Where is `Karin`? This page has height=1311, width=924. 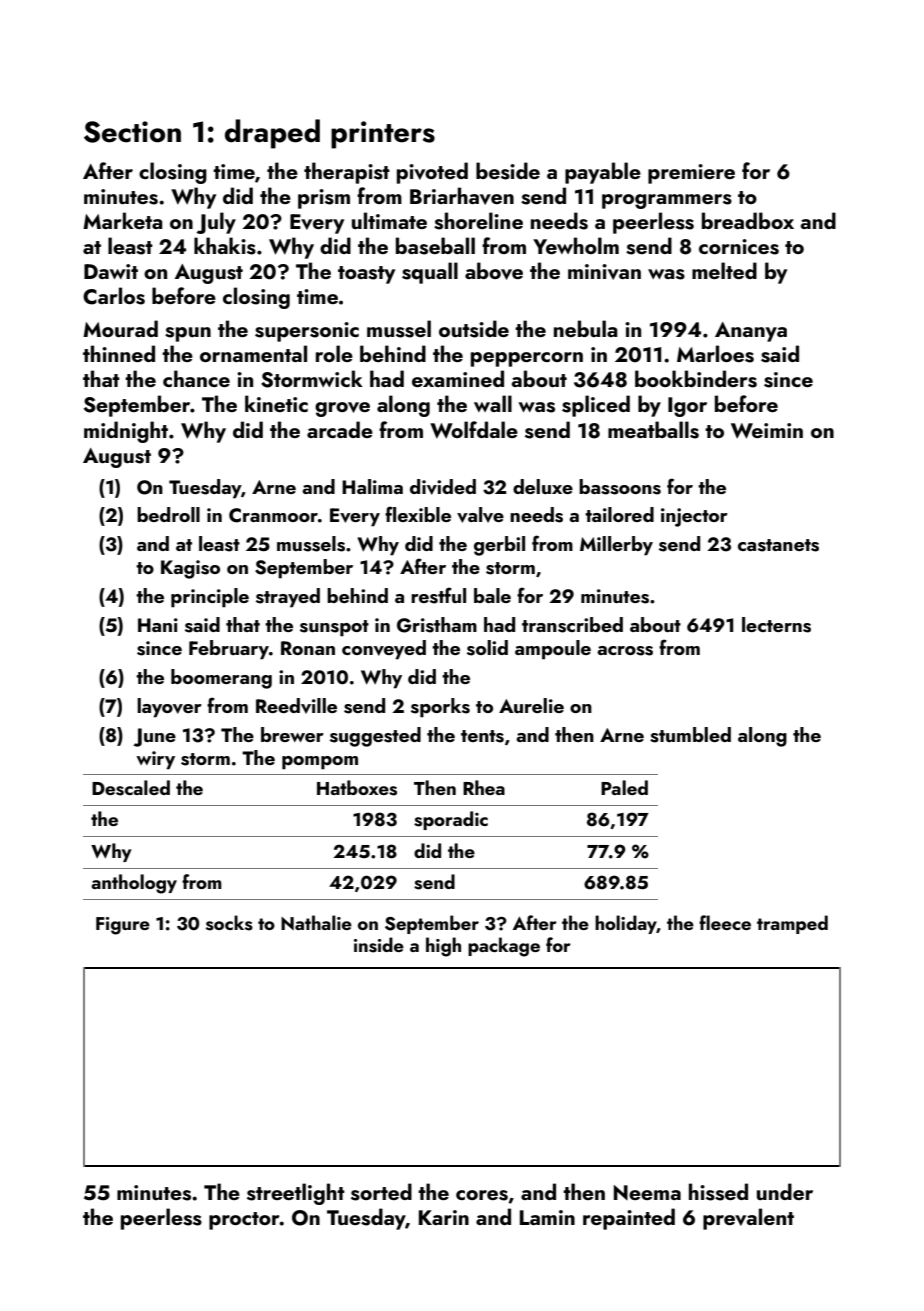 Karin is located at coordinates (444, 1217).
